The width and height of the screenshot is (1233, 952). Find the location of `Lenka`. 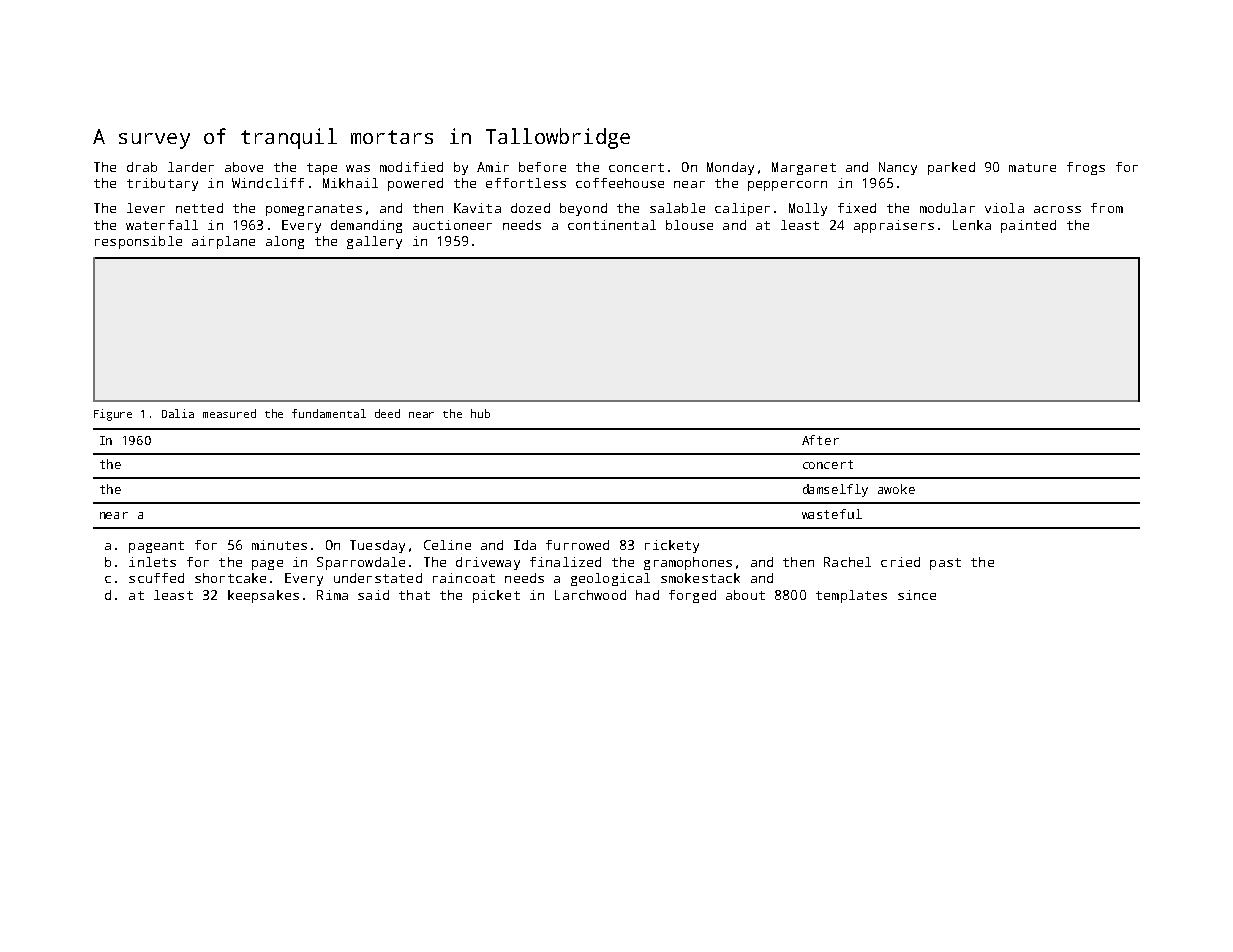

Lenka is located at coordinates (972, 225).
